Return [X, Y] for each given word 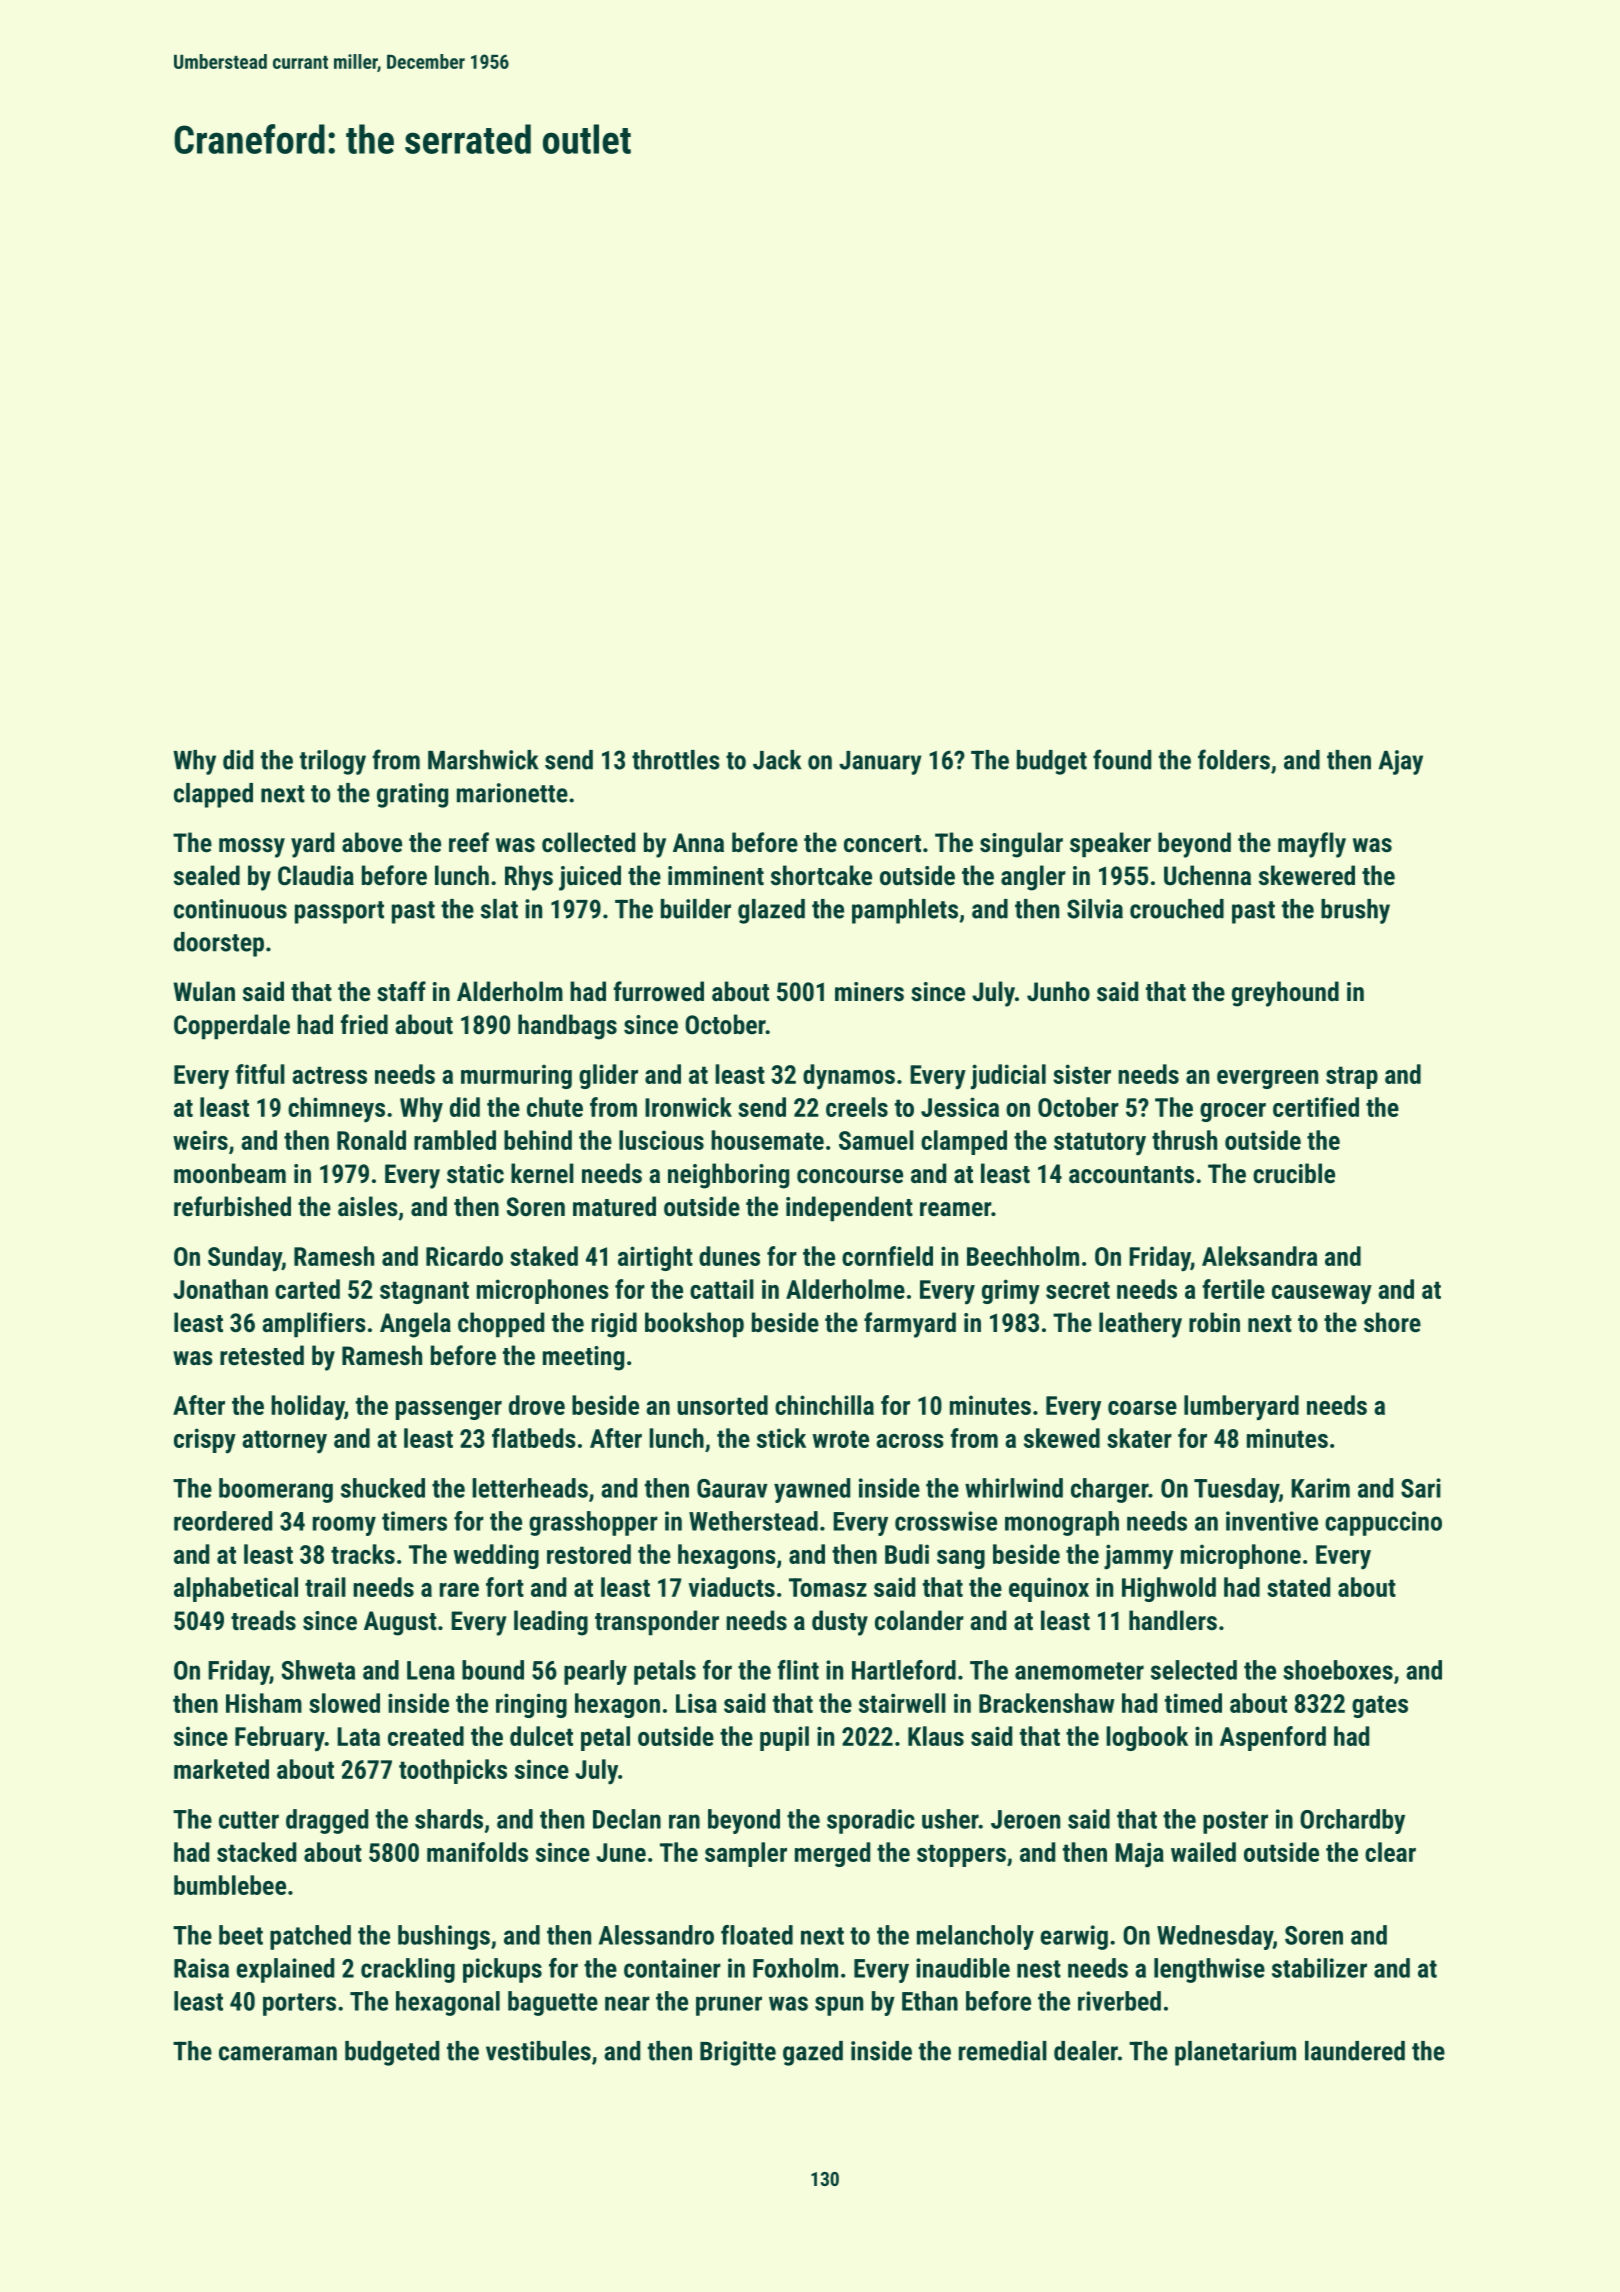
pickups [502, 1970]
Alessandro [656, 1935]
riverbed [1119, 2001]
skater [1139, 1438]
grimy [1011, 1292]
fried [364, 1024]
